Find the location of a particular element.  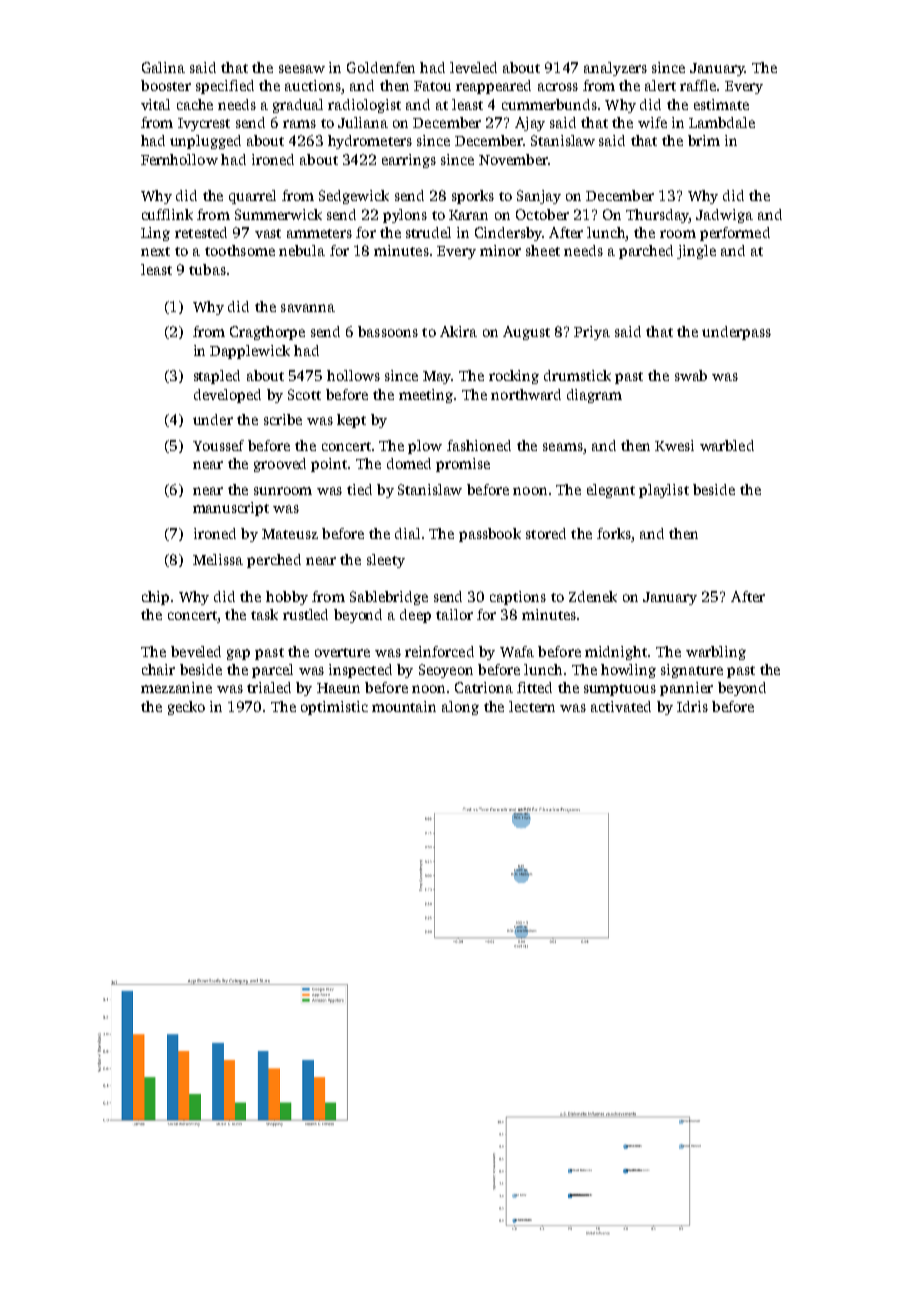

Fernhollow is located at coordinates (179, 159).
